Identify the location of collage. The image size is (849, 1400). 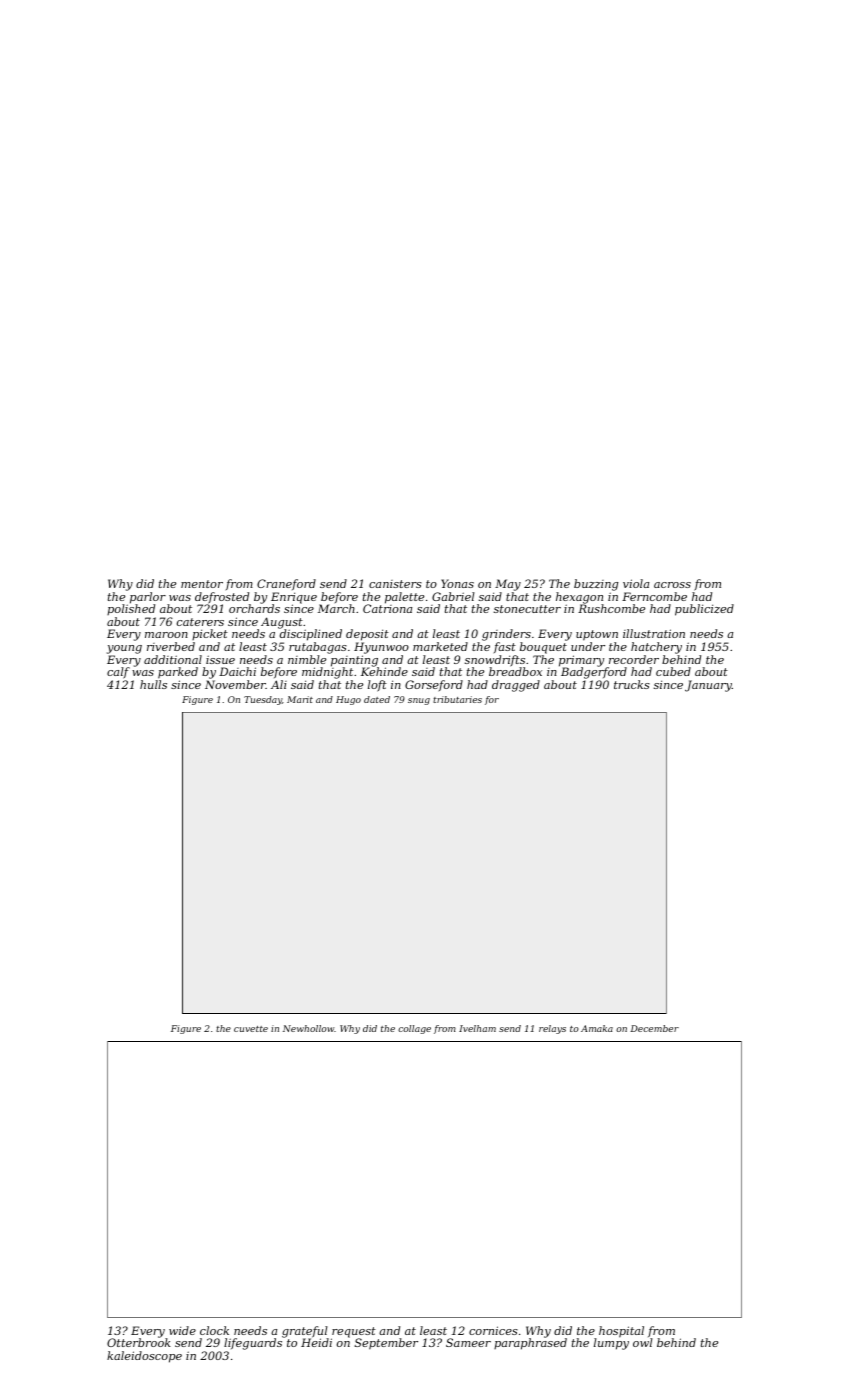
(414, 1029).
